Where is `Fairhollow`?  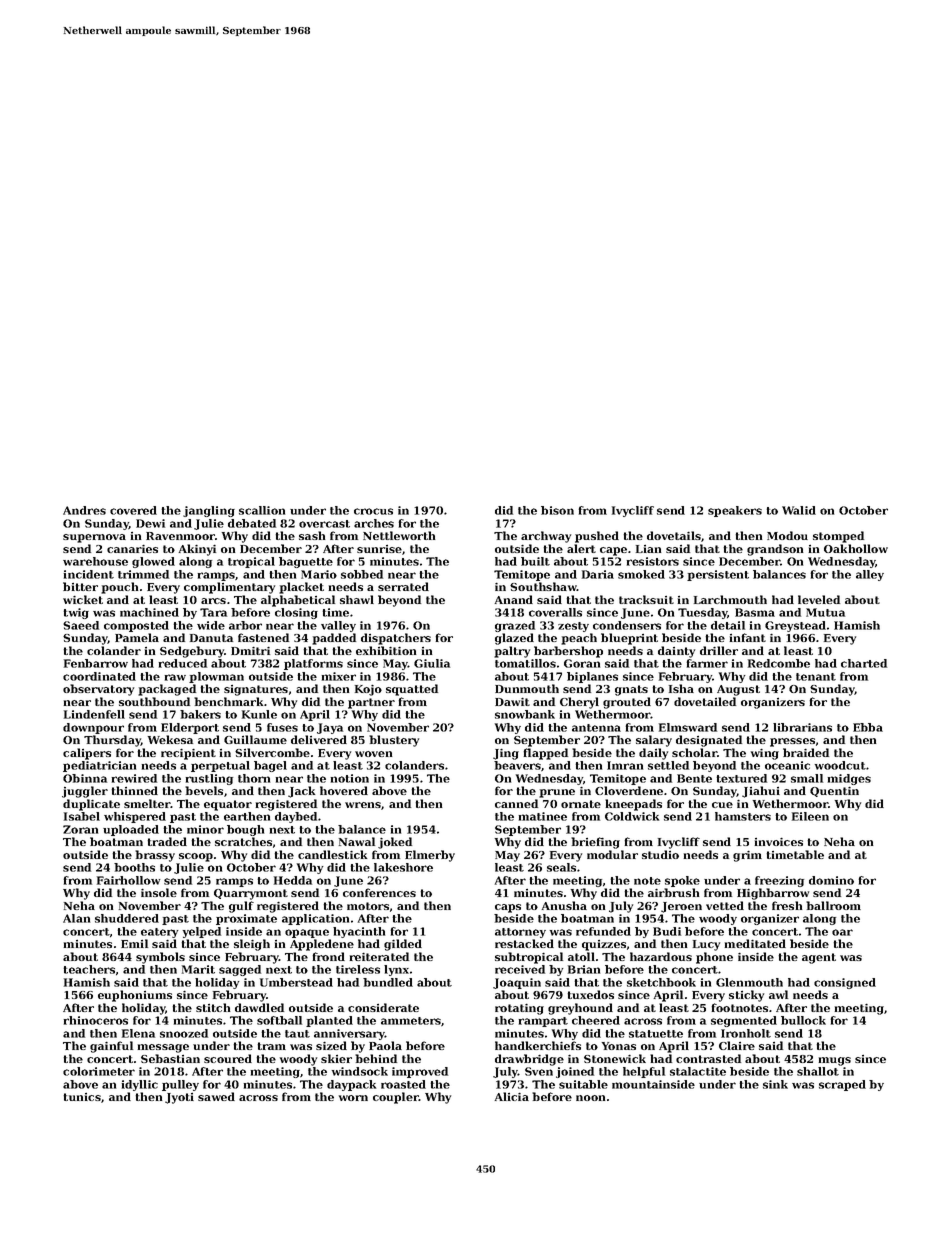 Fairhollow is located at coordinates (128, 880).
